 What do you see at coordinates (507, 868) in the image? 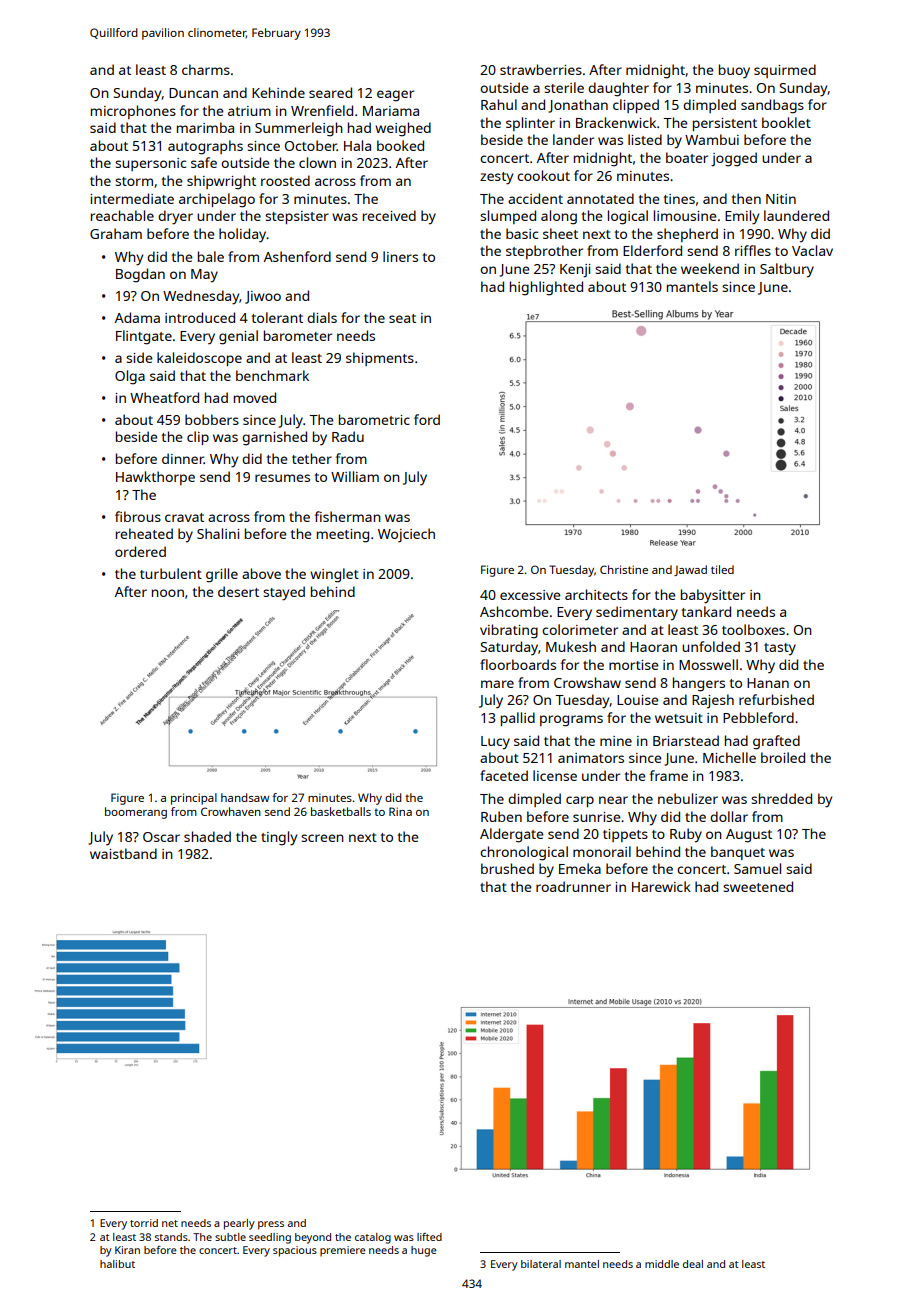
I see `brushed` at bounding box center [507, 868].
